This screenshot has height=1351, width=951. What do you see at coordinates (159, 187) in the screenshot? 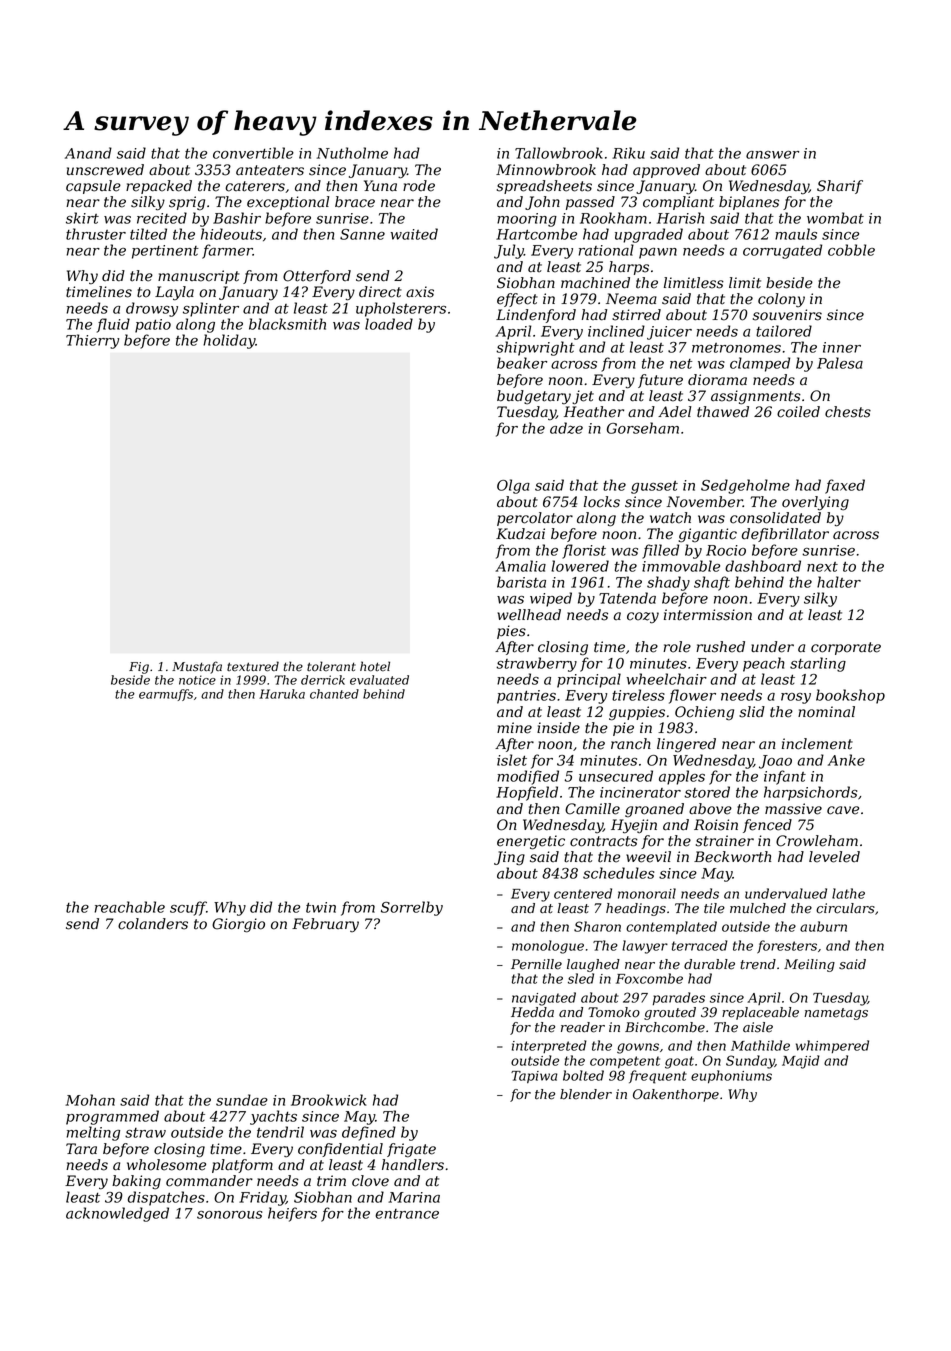
I see `repacked` at bounding box center [159, 187].
